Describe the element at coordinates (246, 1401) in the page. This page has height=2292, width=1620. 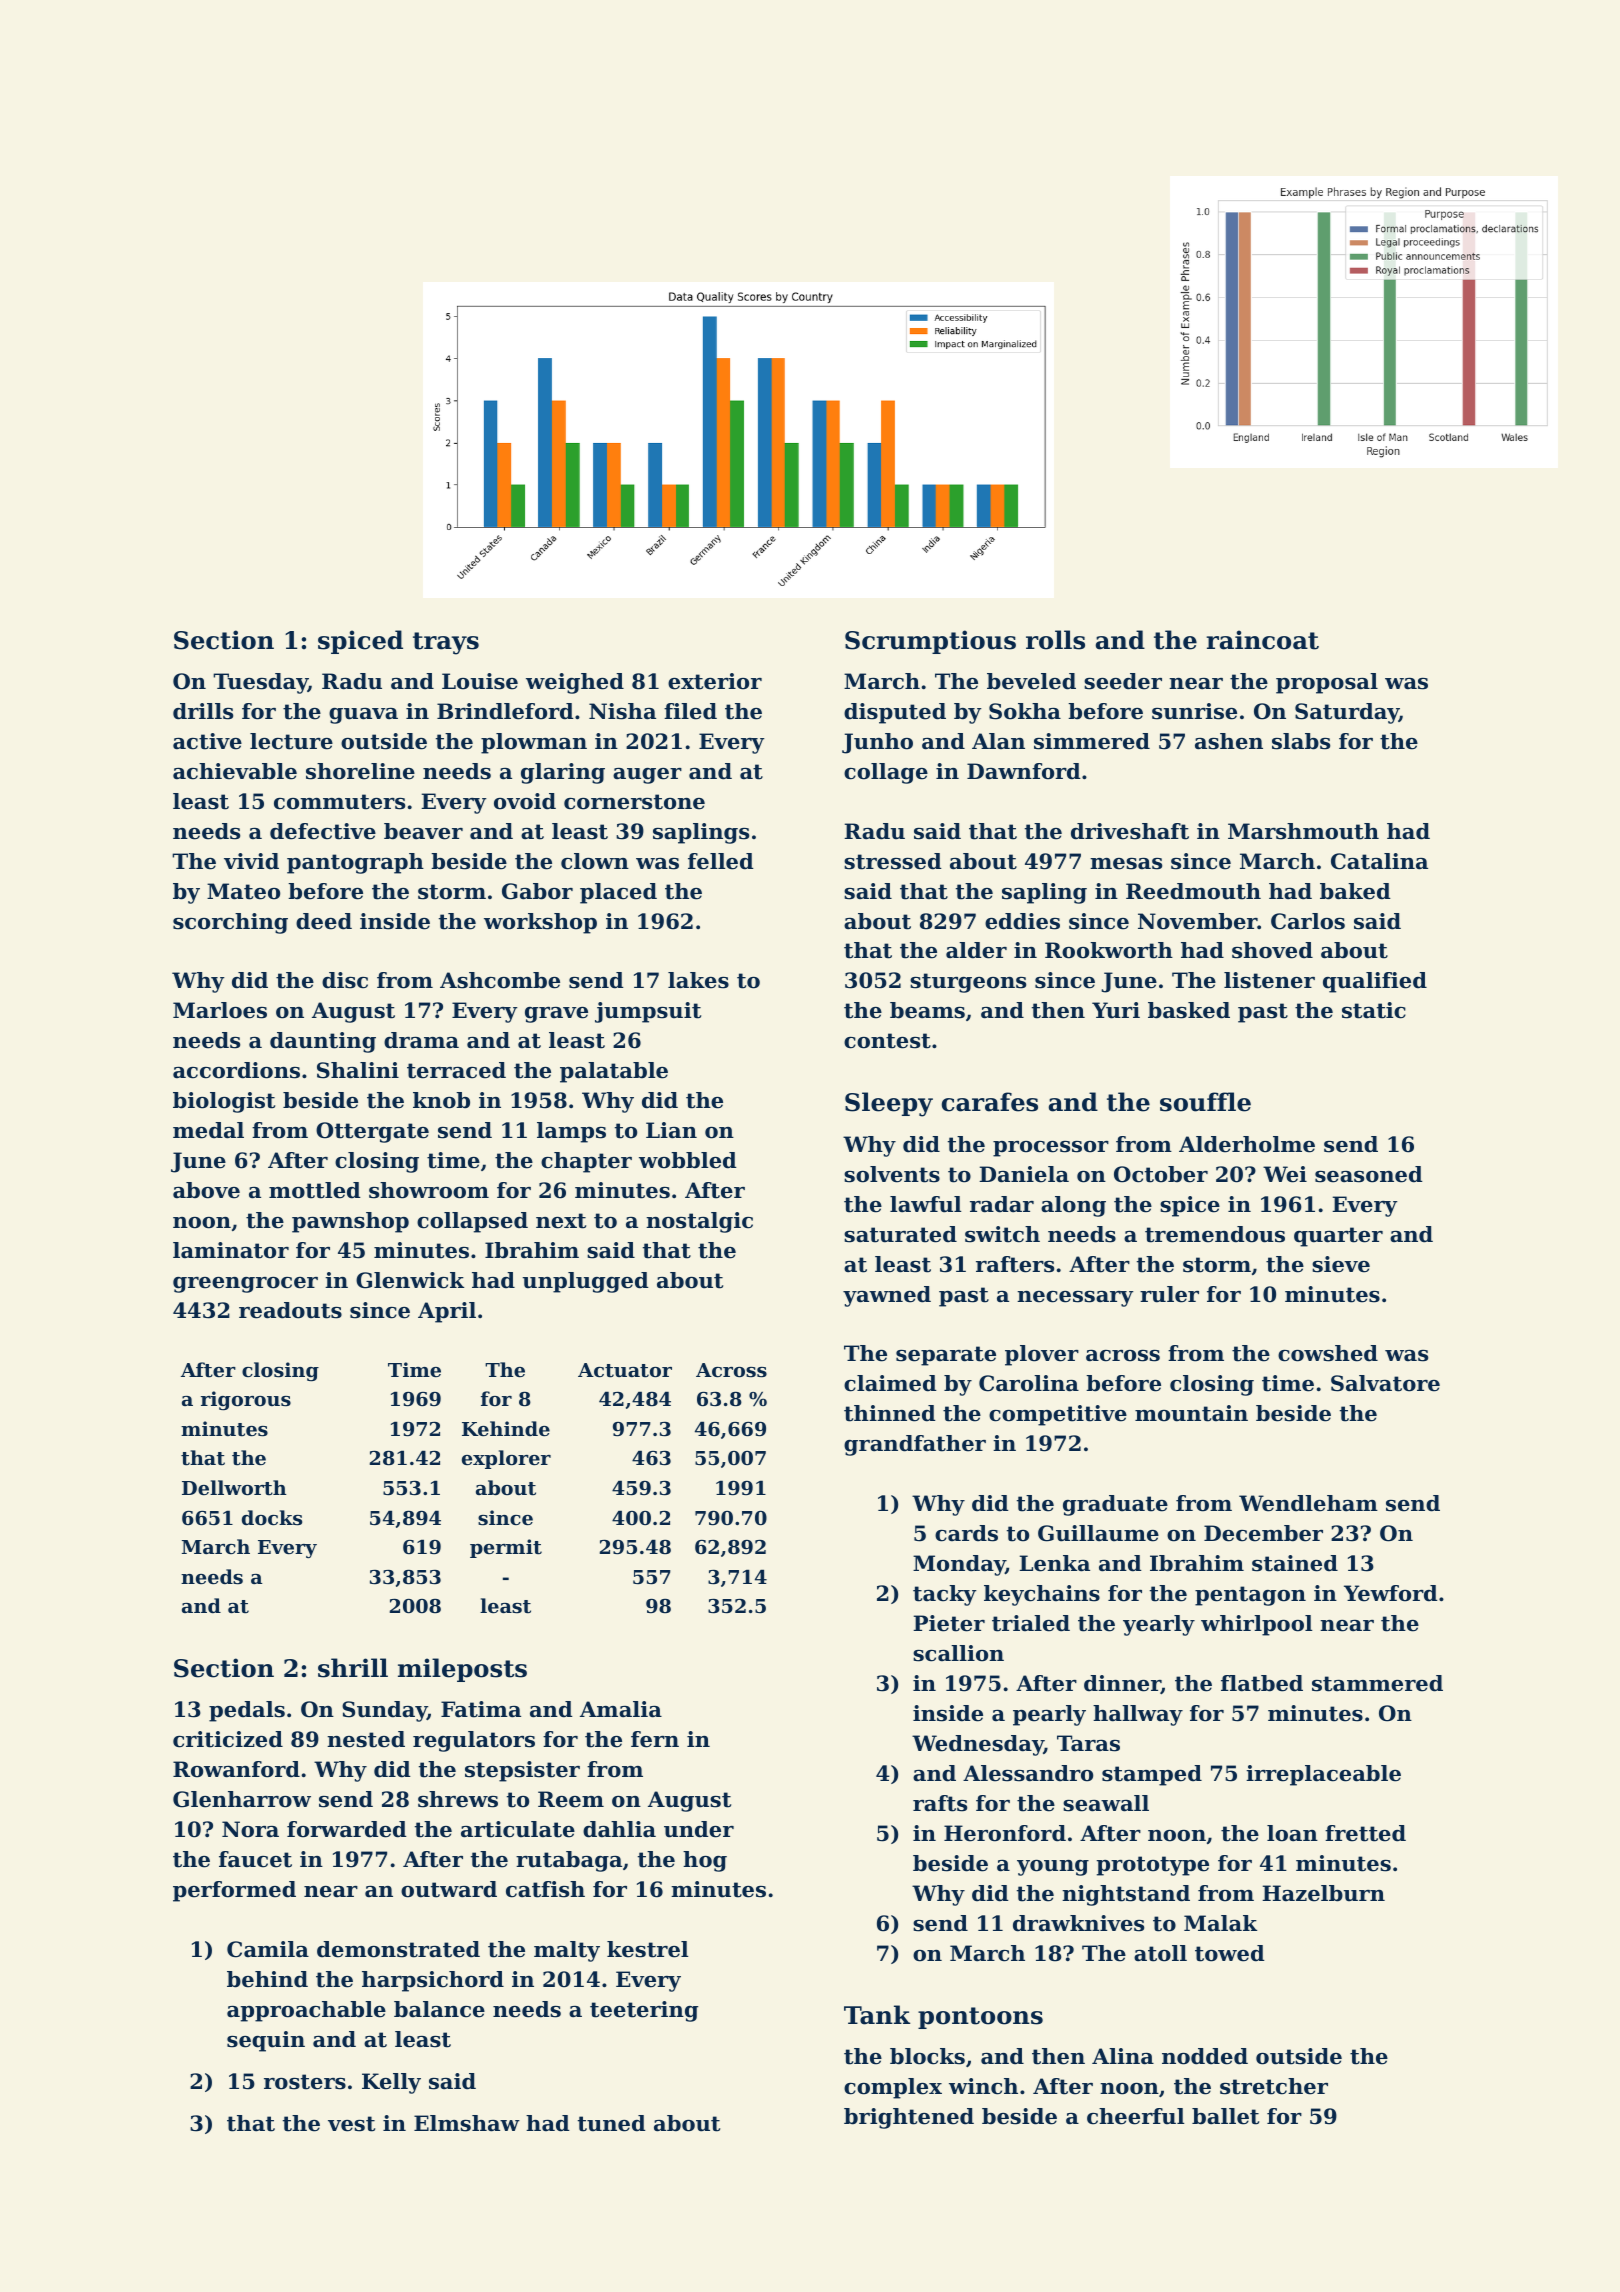
I see `rigorous` at that location.
